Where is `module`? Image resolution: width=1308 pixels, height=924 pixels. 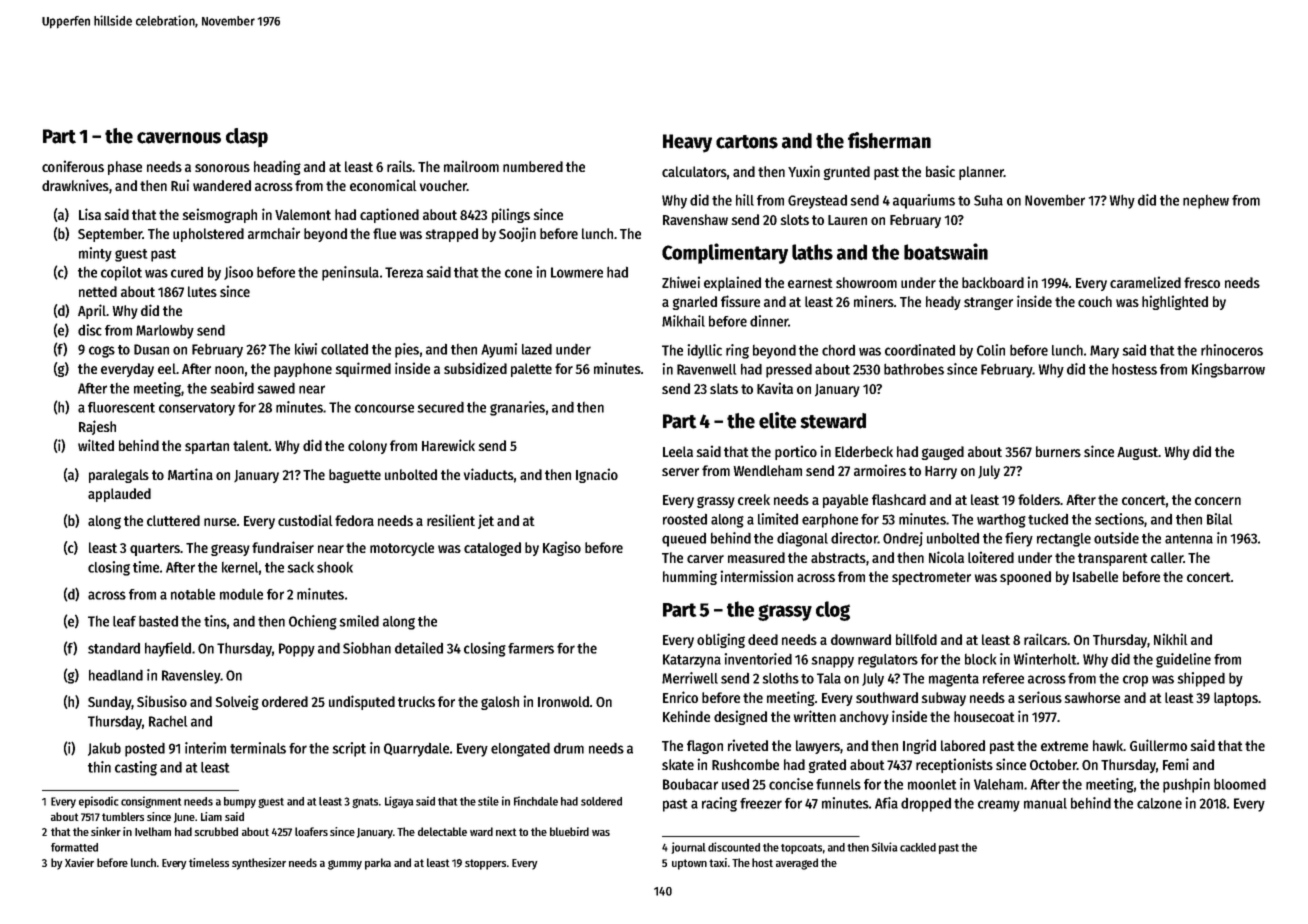
module is located at coordinates (241, 594).
